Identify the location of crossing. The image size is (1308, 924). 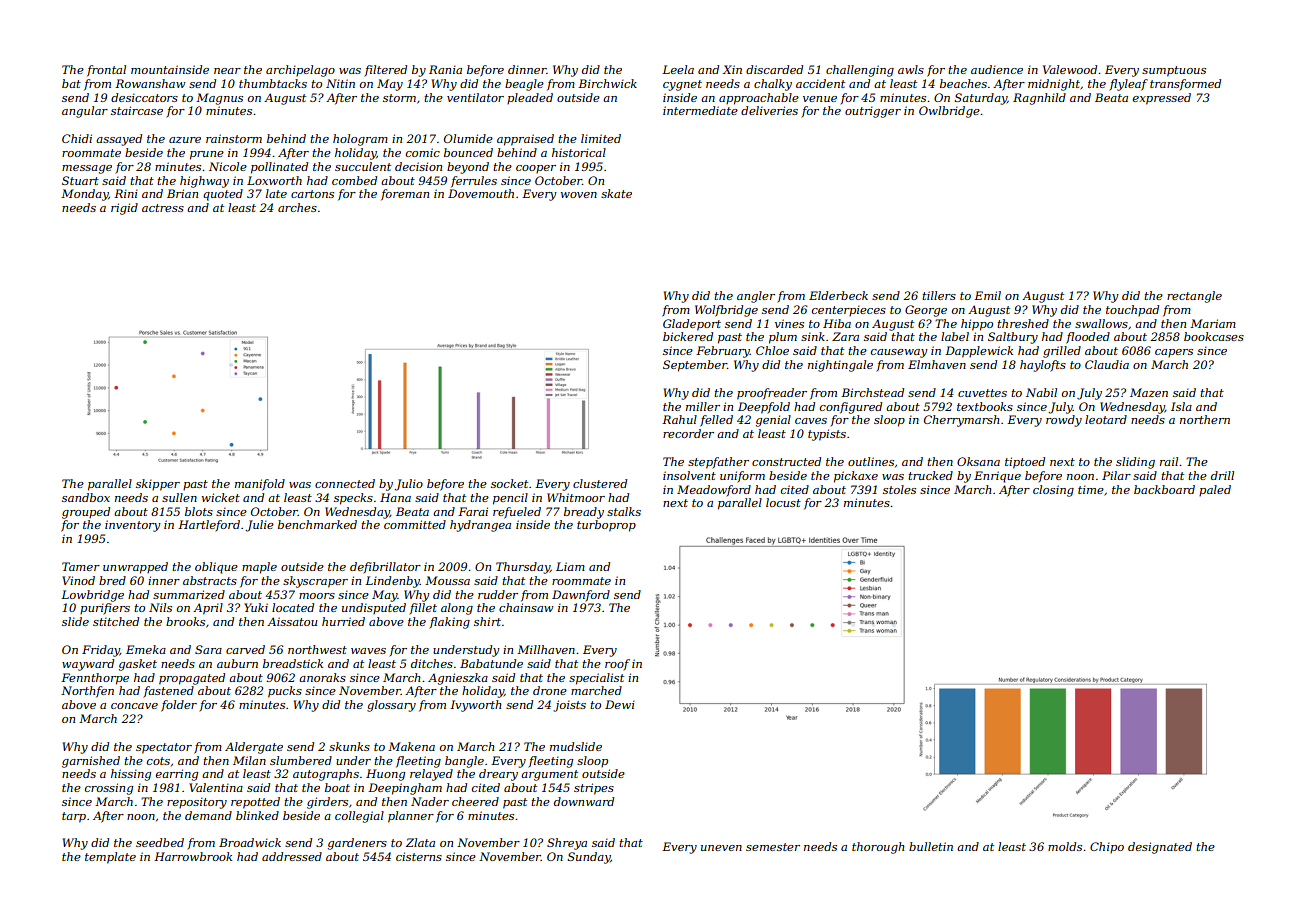
(109, 789).
